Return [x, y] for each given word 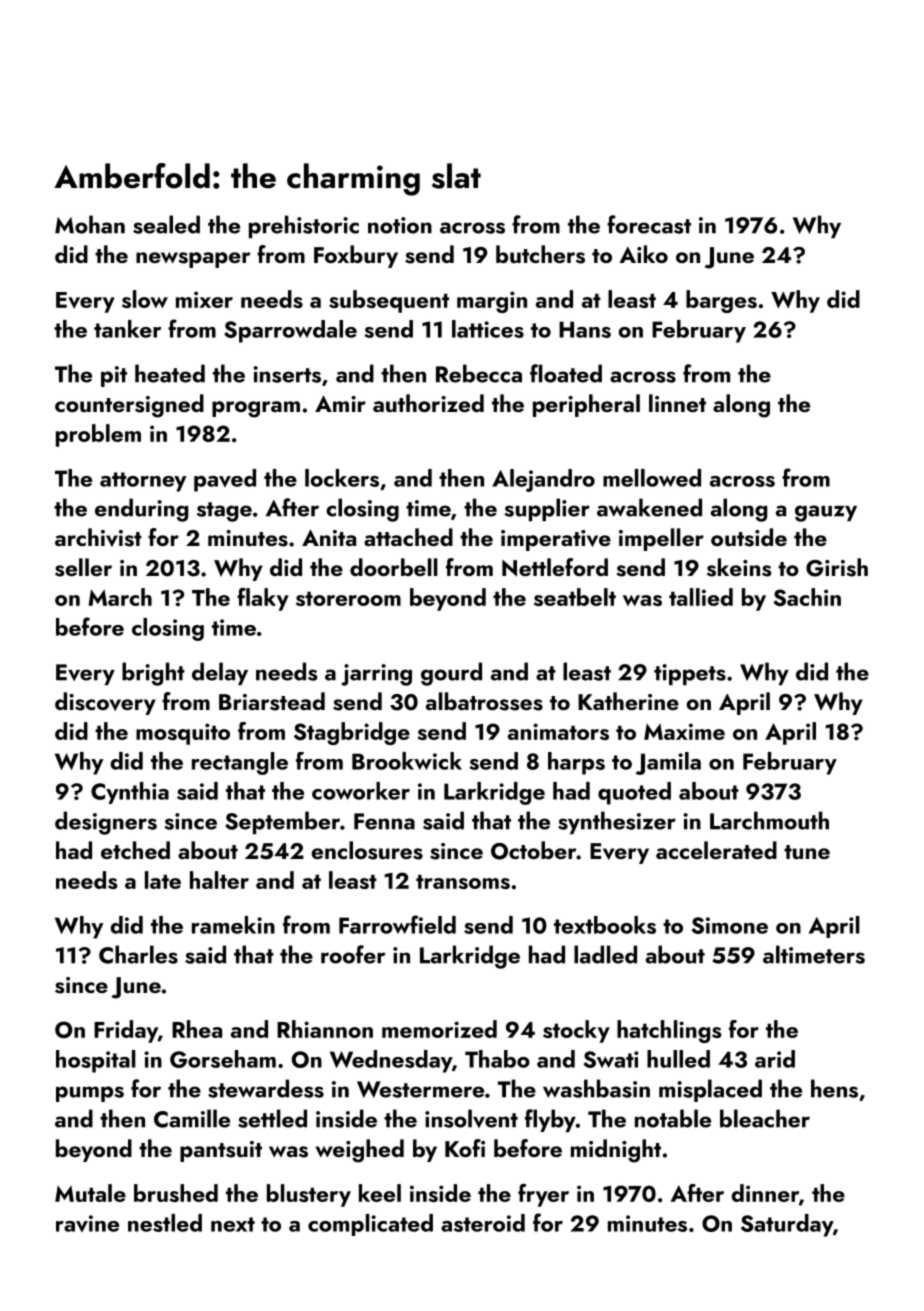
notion [400, 225]
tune [807, 852]
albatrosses [484, 701]
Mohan [90, 224]
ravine [87, 1223]
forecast [649, 224]
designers [106, 823]
